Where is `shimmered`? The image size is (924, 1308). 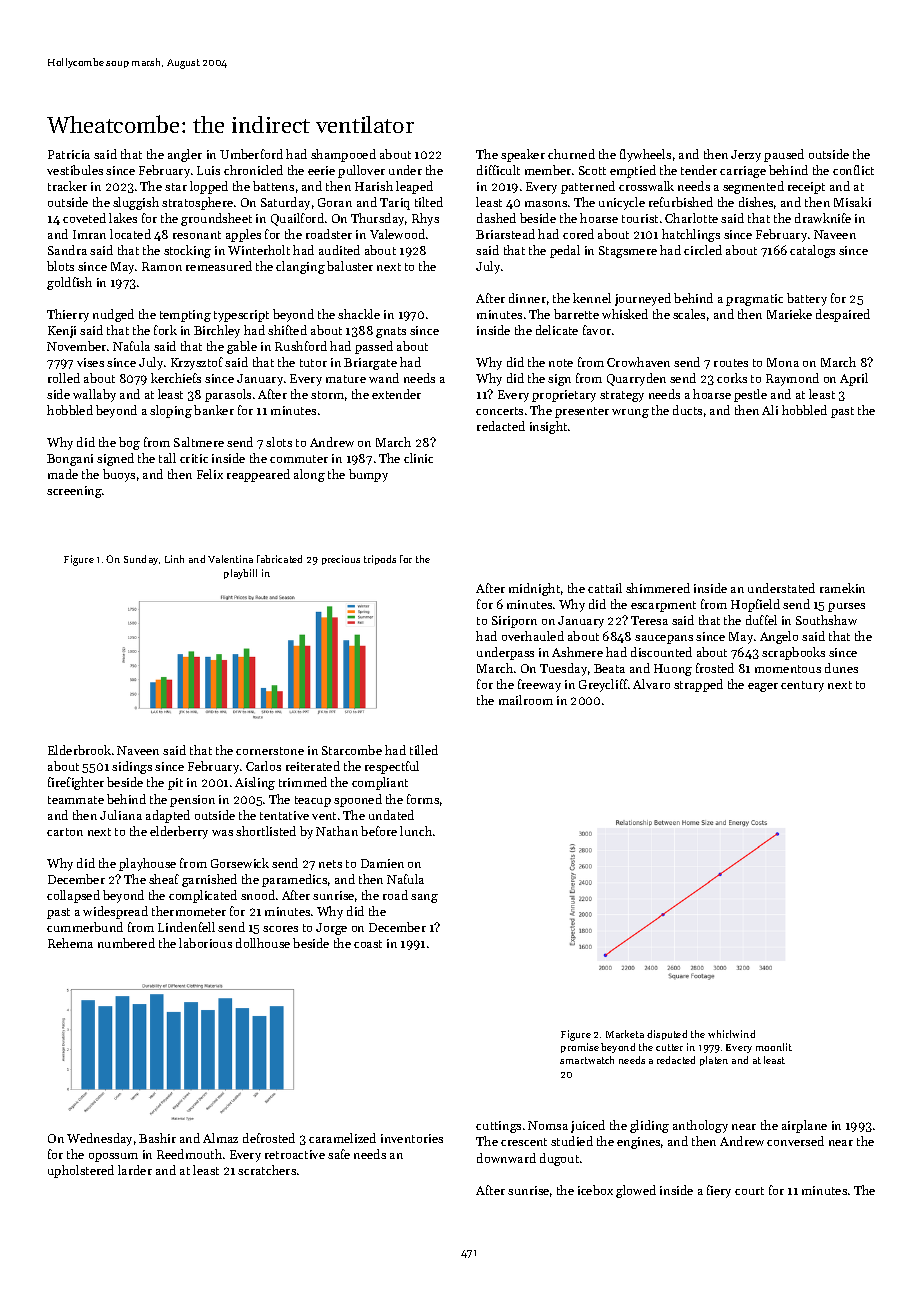 shimmered is located at coordinates (658, 588).
